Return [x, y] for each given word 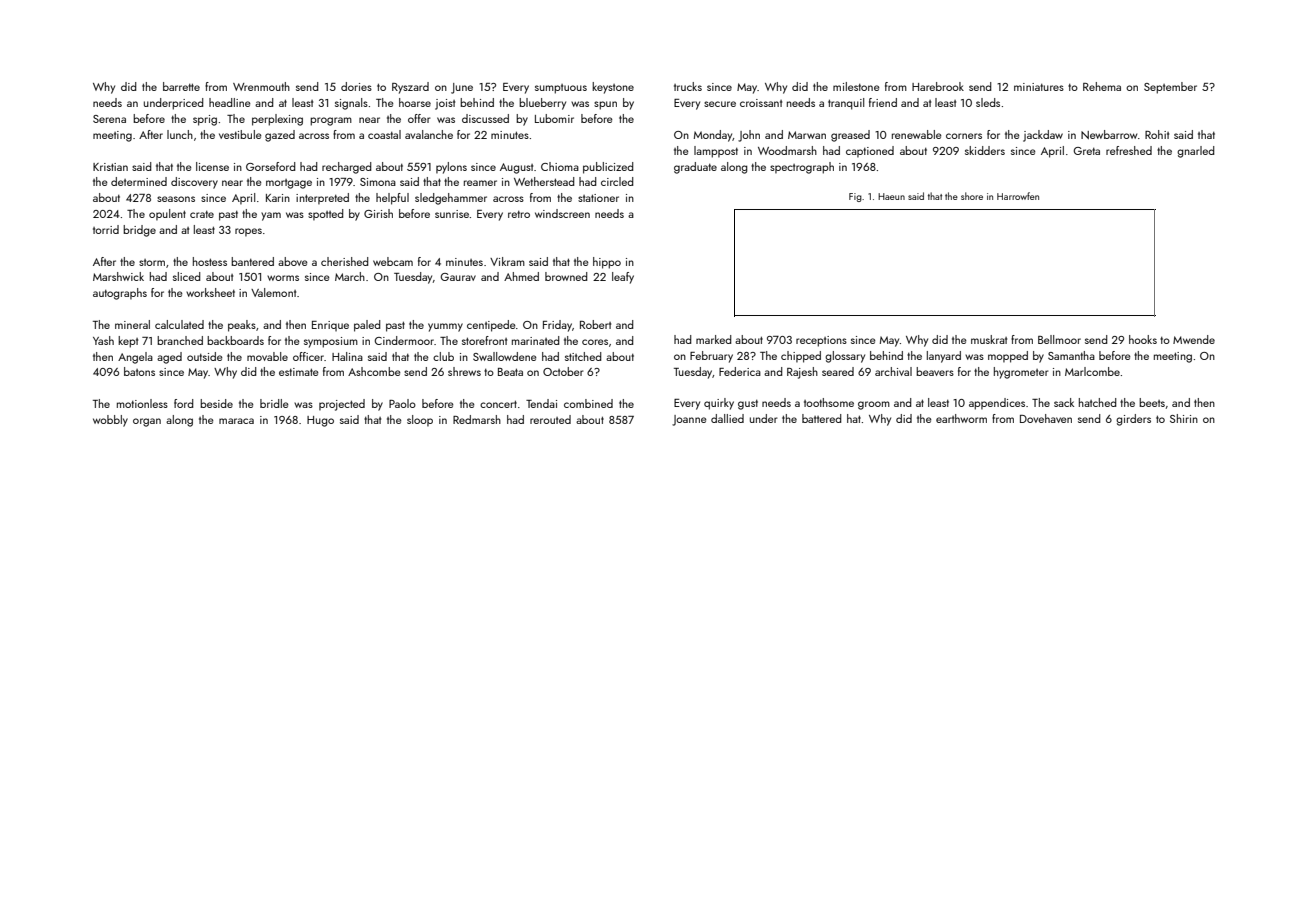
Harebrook [938, 86]
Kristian [110, 167]
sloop [420, 421]
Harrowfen [1018, 196]
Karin [278, 198]
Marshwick [118, 276]
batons [139, 371]
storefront [484, 340]
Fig [855, 197]
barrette [181, 86]
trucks [688, 86]
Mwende [1194, 339]
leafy [623, 278]
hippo [607, 263]
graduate [695, 168]
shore [972, 196]
